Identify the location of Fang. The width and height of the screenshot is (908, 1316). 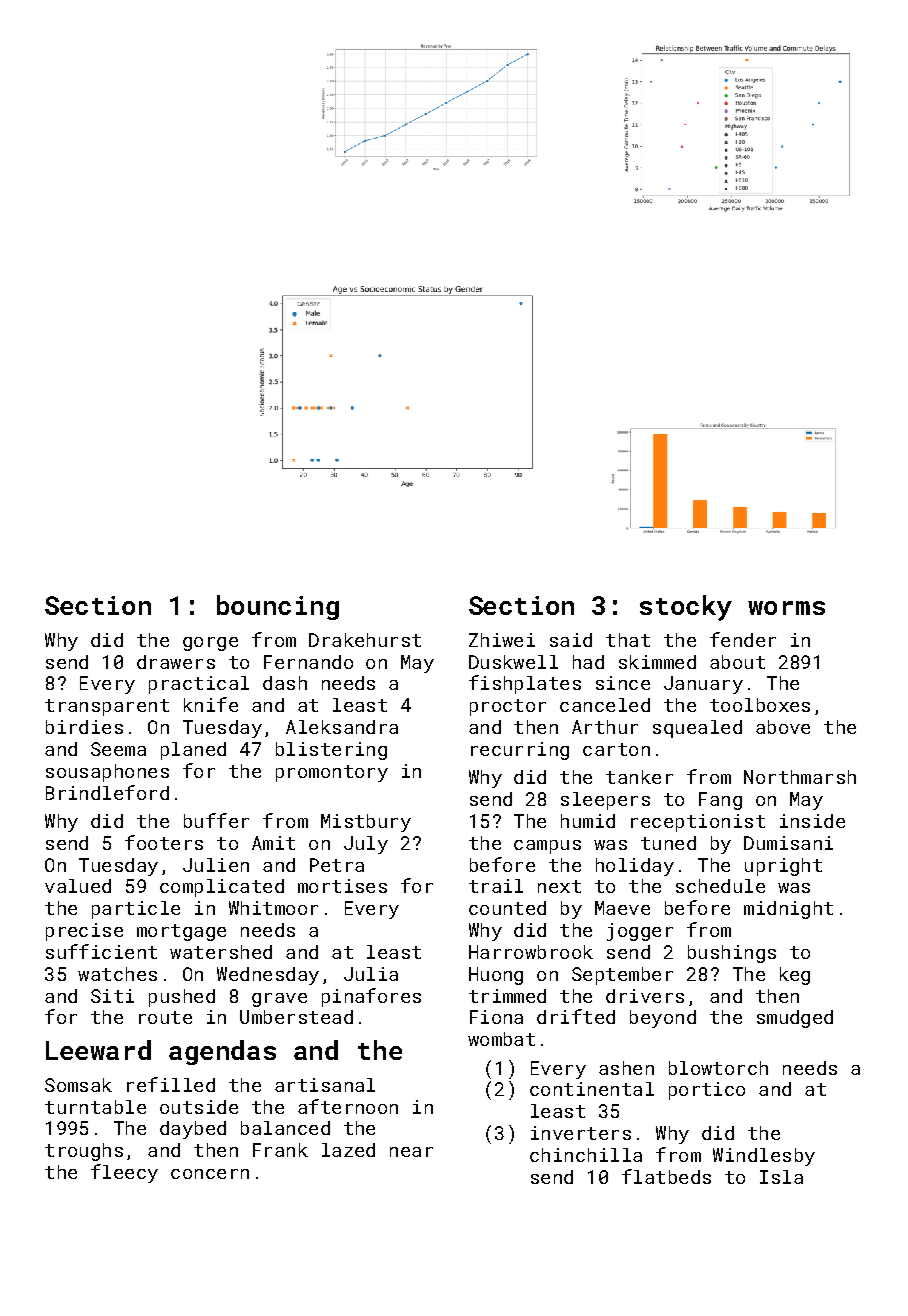
(720, 801).
